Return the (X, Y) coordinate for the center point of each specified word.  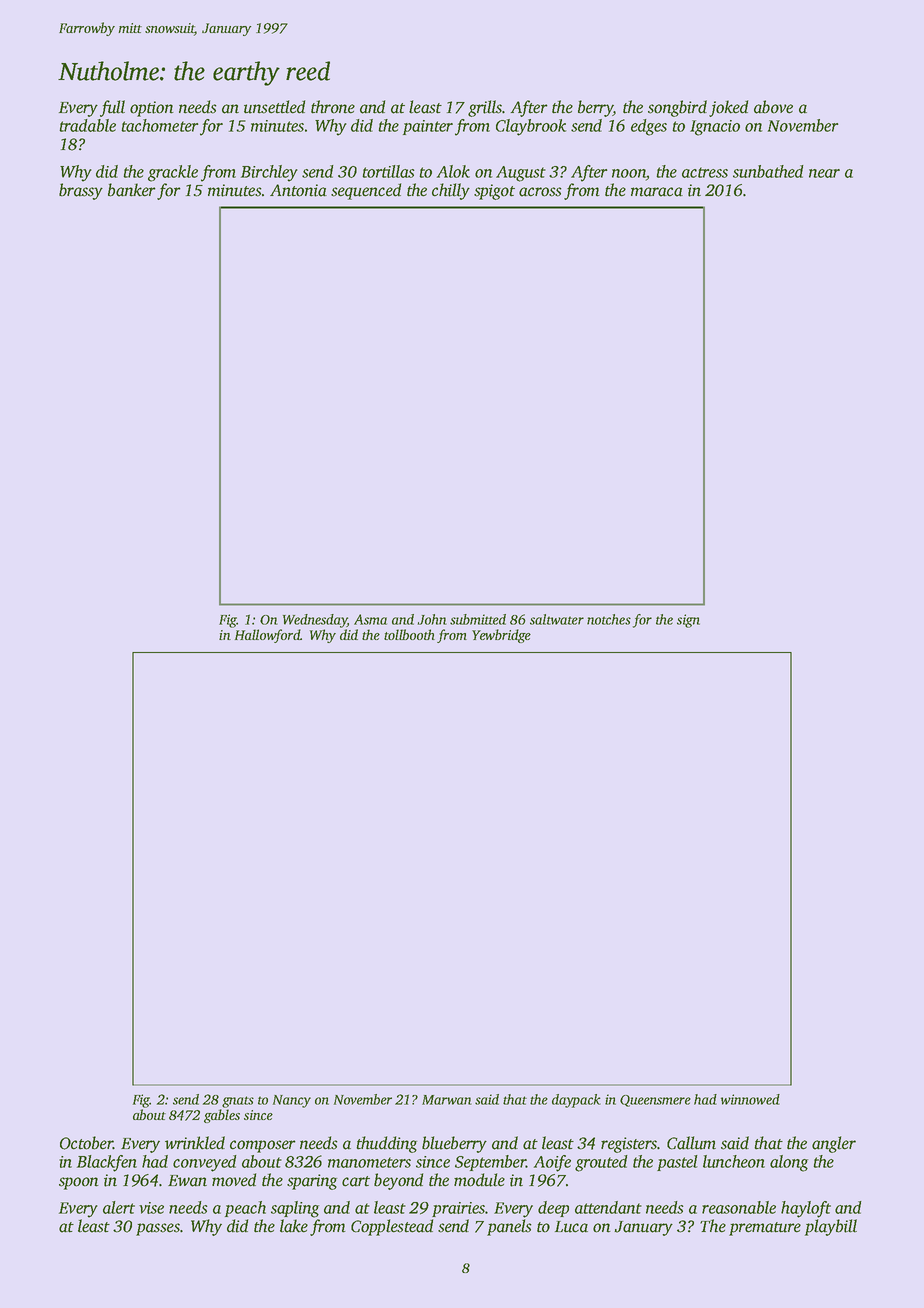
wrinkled (195, 1143)
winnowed (750, 1099)
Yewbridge (501, 636)
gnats (238, 1102)
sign (688, 621)
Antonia (298, 190)
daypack (576, 1101)
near (824, 173)
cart (356, 1181)
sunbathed (768, 171)
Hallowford (267, 636)
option (152, 109)
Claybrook (531, 127)
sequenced (366, 191)
